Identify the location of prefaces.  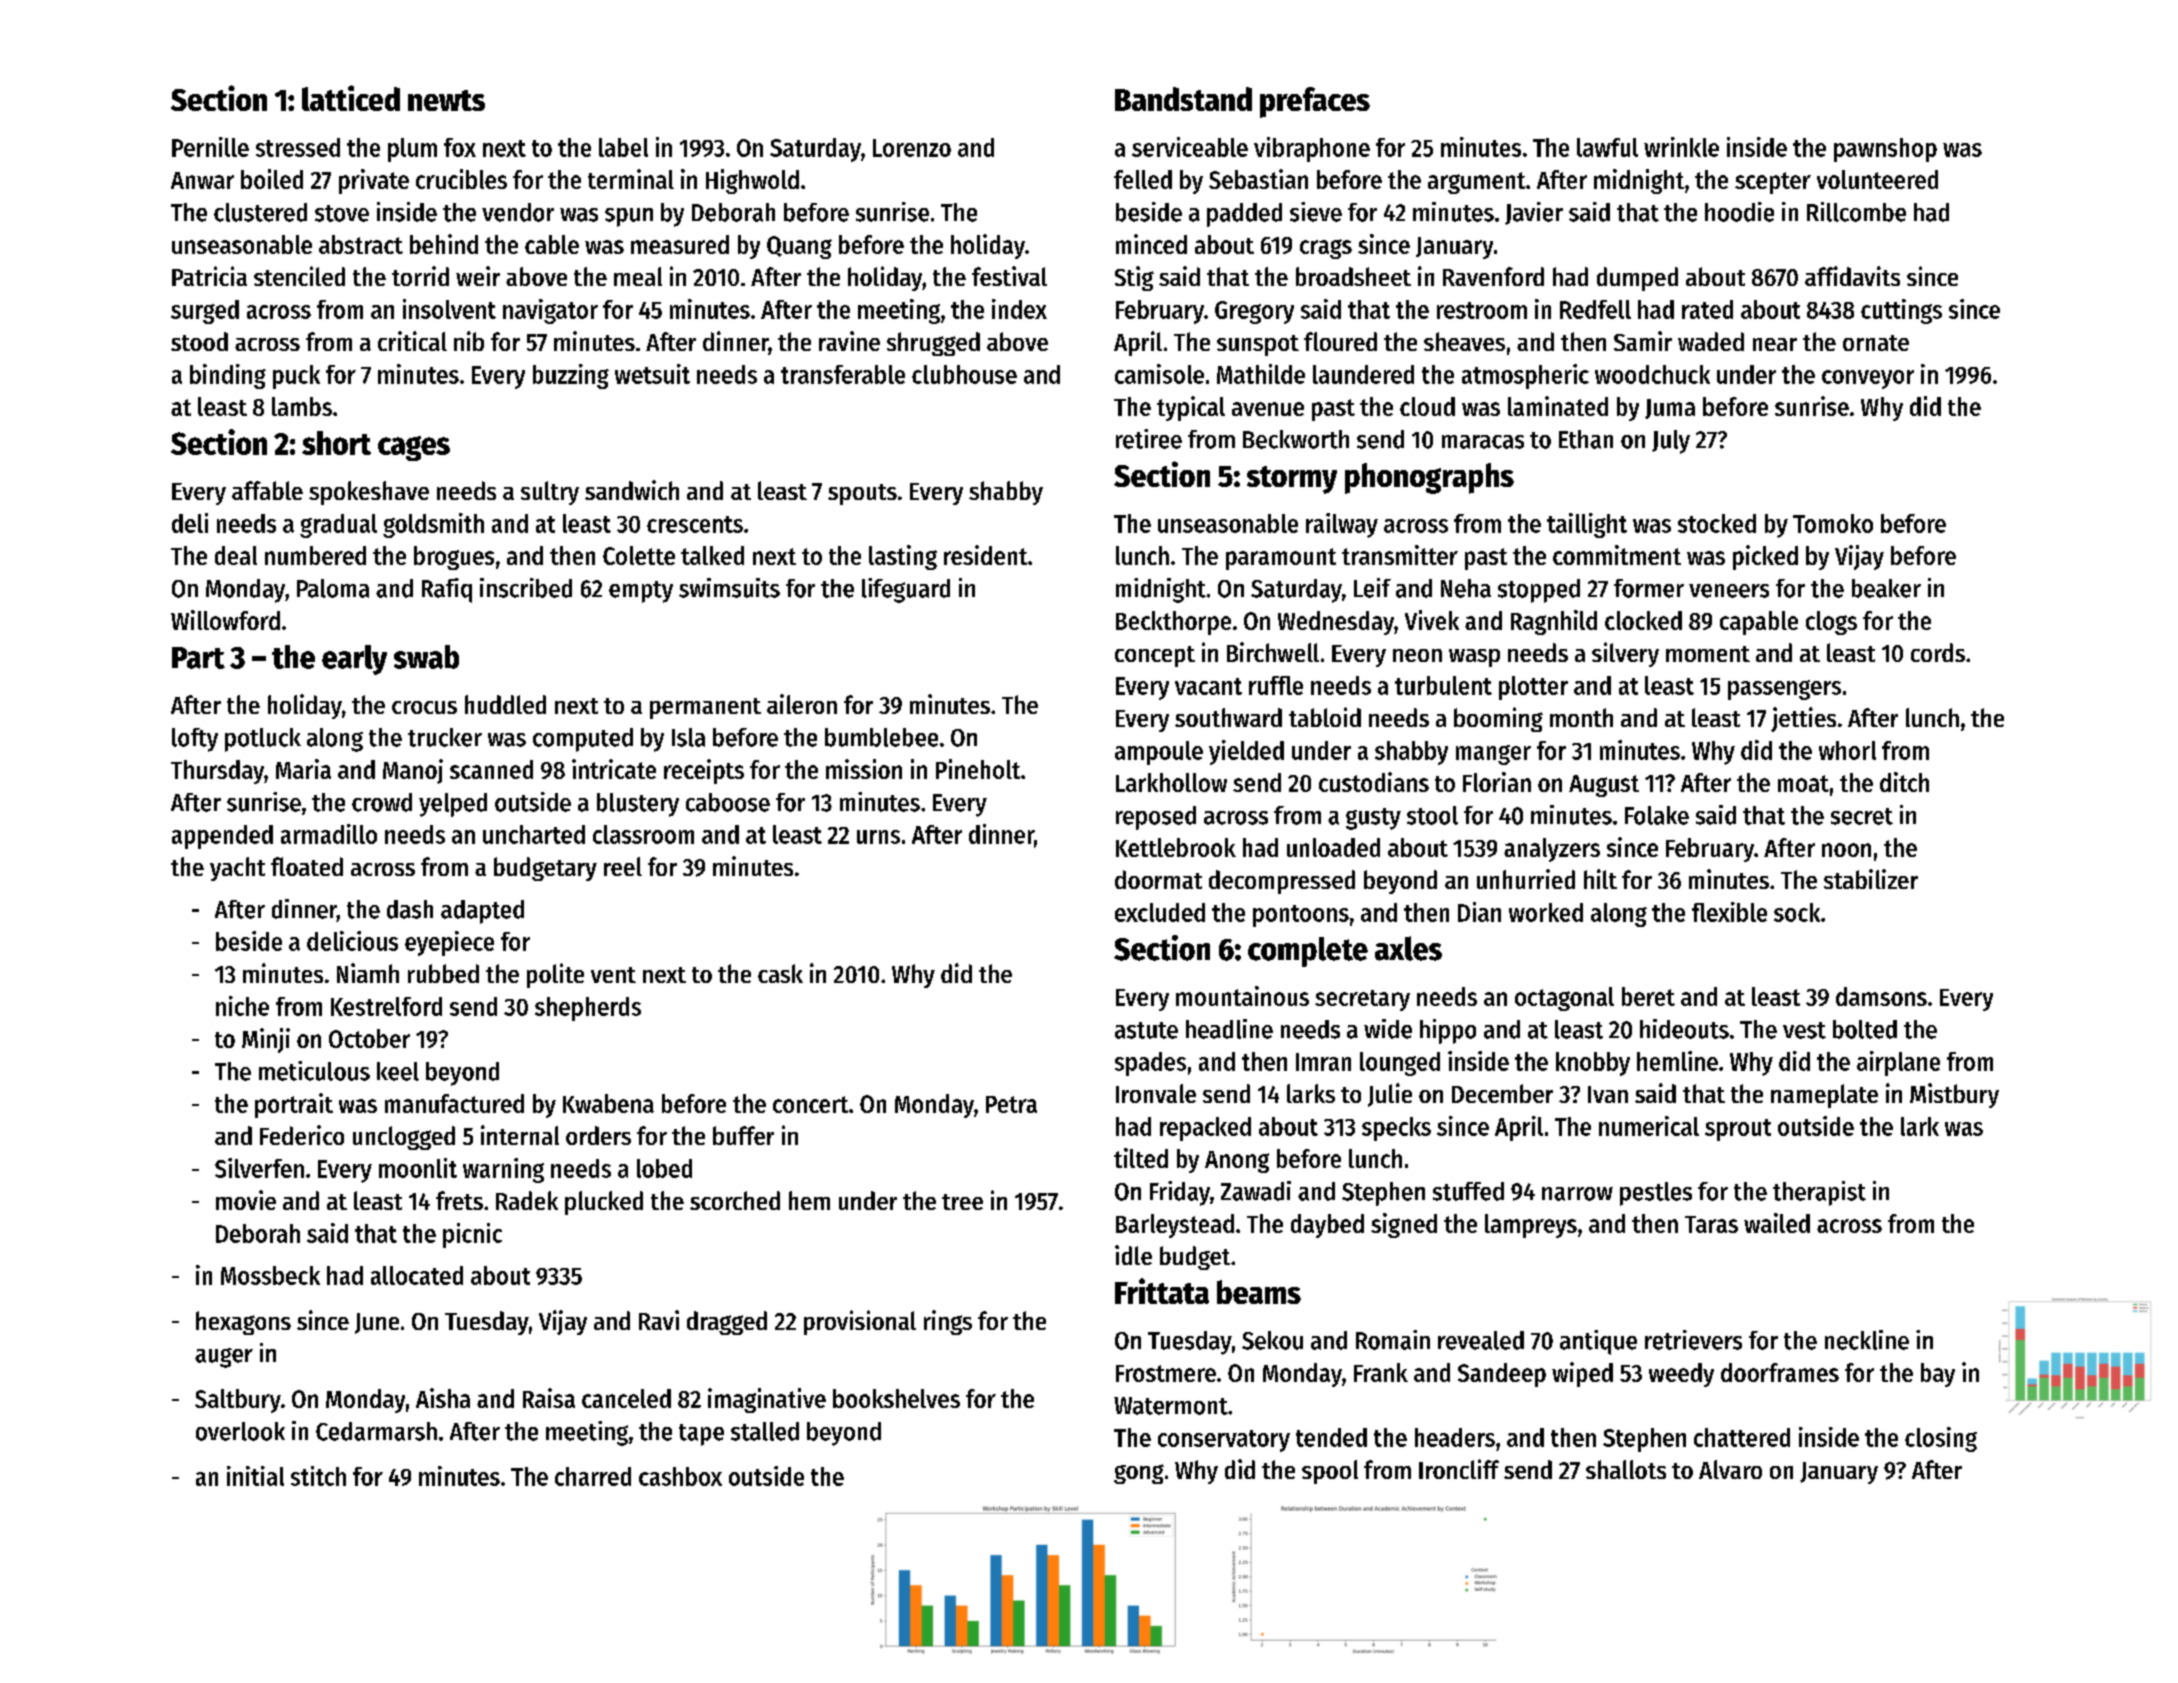
(1315, 102).
